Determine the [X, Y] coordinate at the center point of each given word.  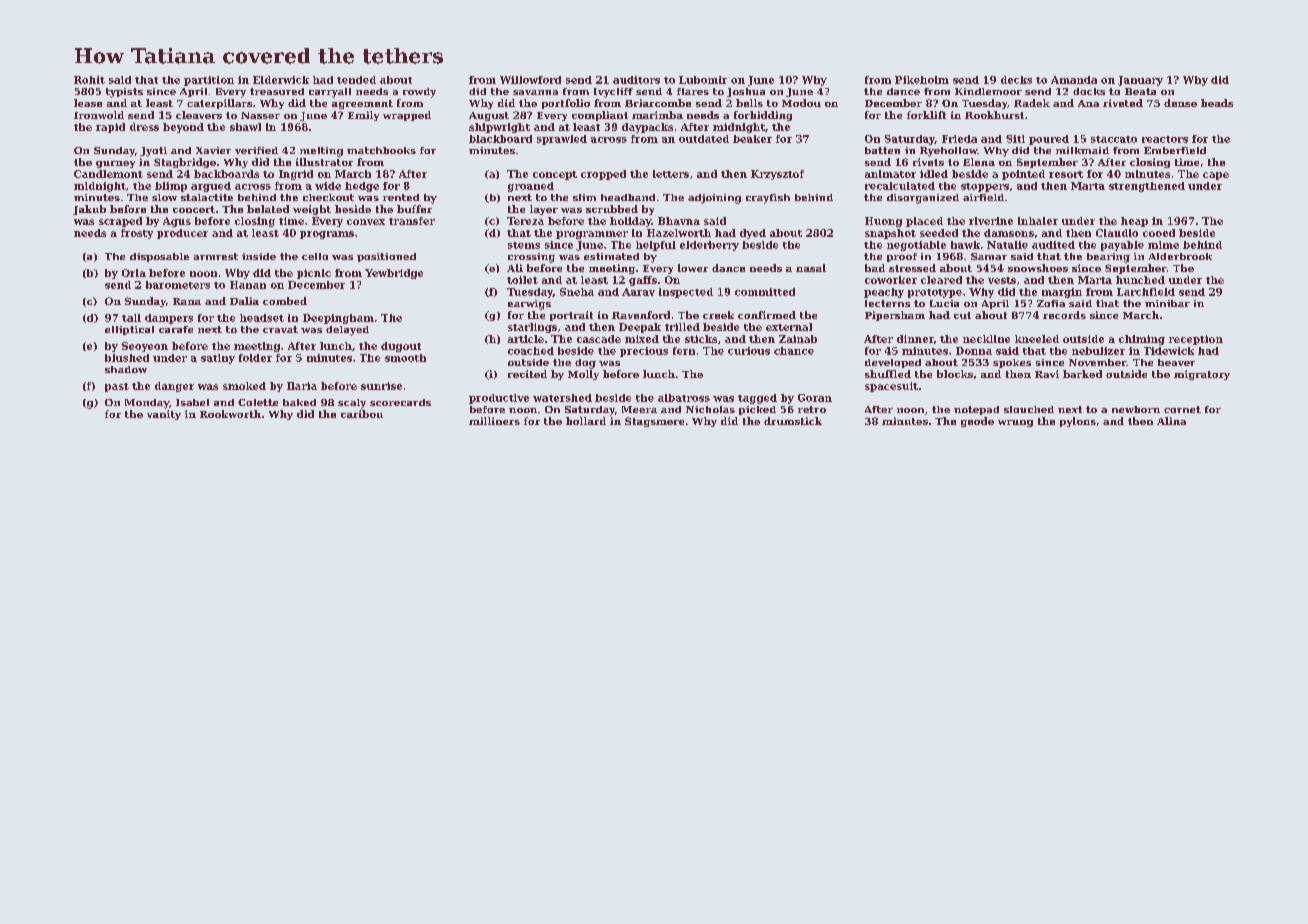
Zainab [798, 339]
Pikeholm [922, 80]
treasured [277, 91]
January [1140, 81]
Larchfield [1146, 292]
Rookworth [230, 414]
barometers [178, 285]
